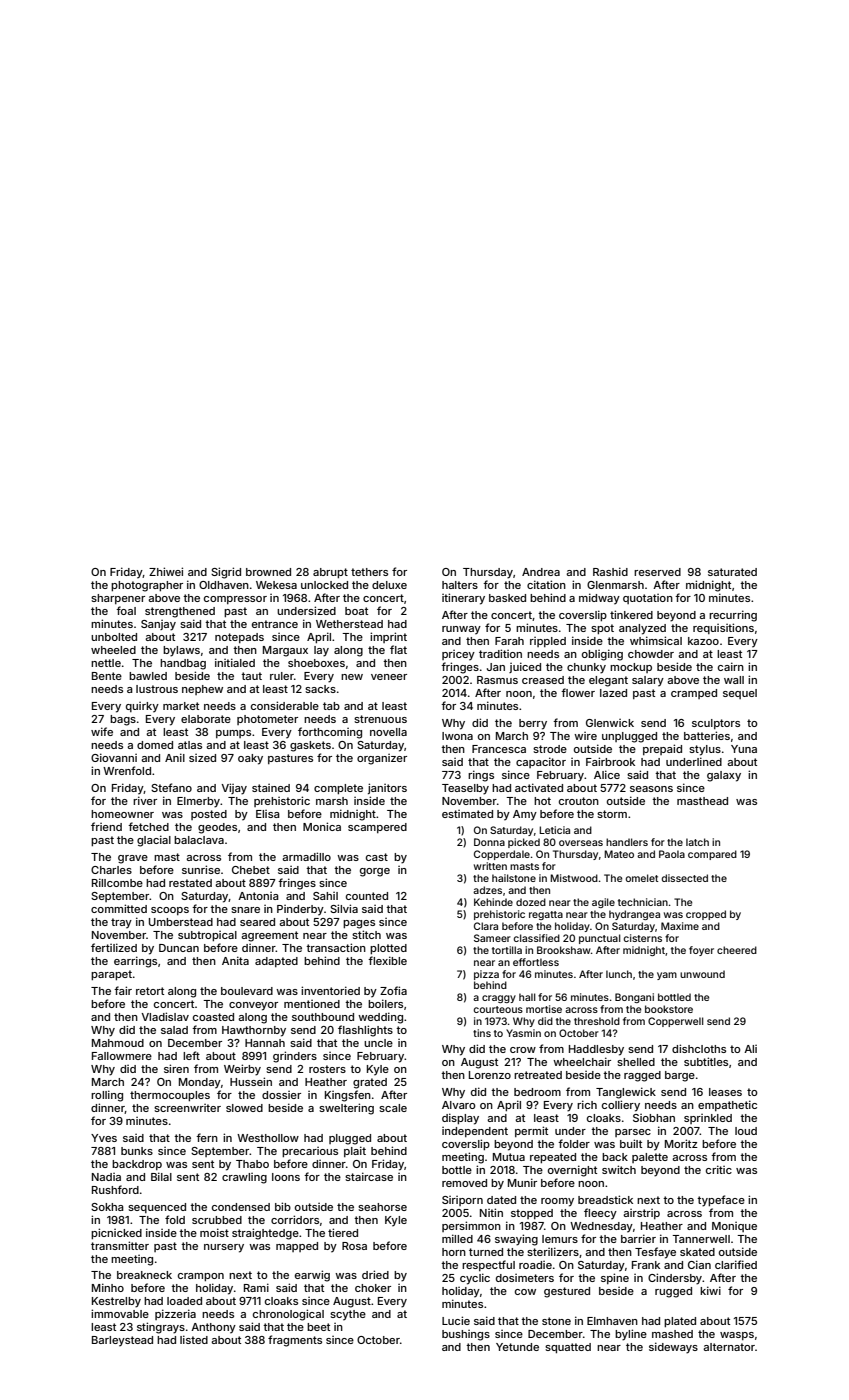 The image size is (849, 1400). I want to click on sequenced, so click(157, 1208).
